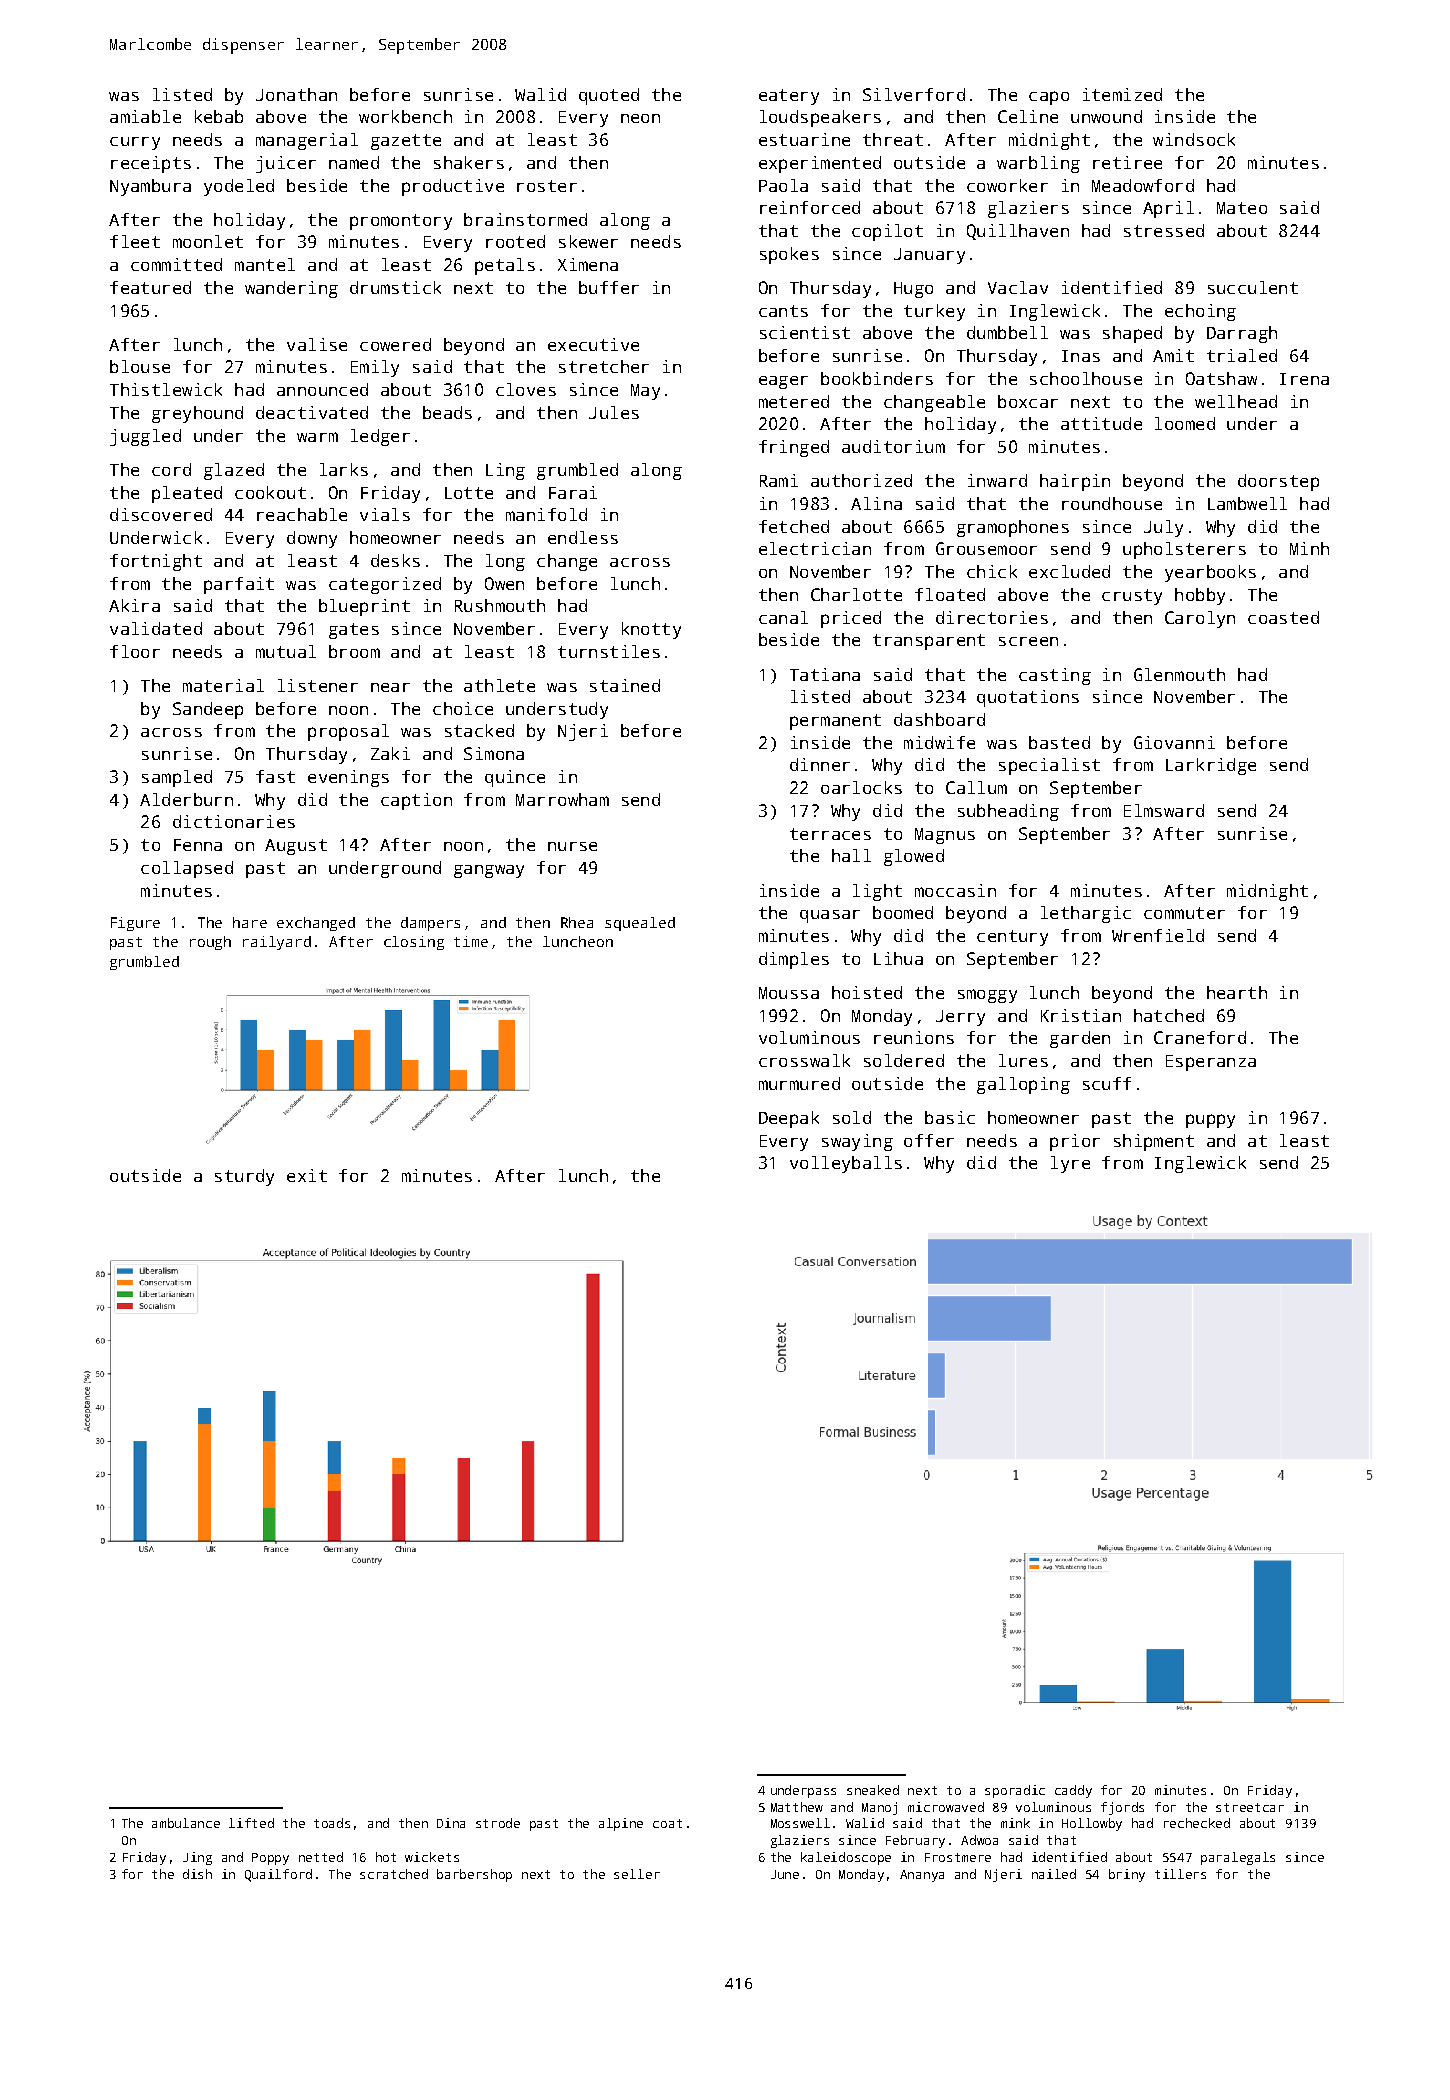 This screenshot has height=2100, width=1450. Describe the element at coordinates (914, 94) in the screenshot. I see `Silverford` at that location.
